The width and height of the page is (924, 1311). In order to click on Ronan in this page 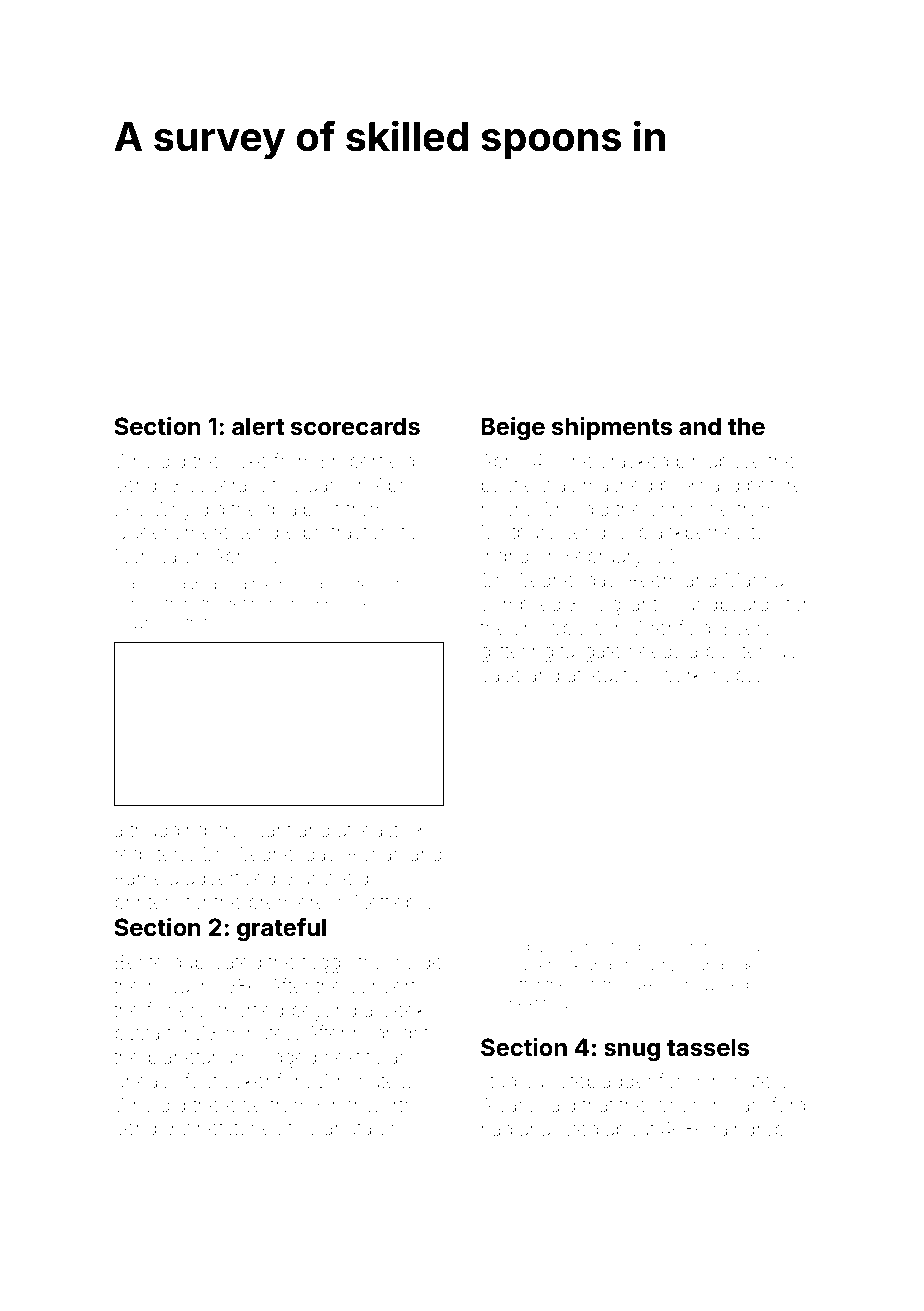, I will do `click(376, 853)`.
